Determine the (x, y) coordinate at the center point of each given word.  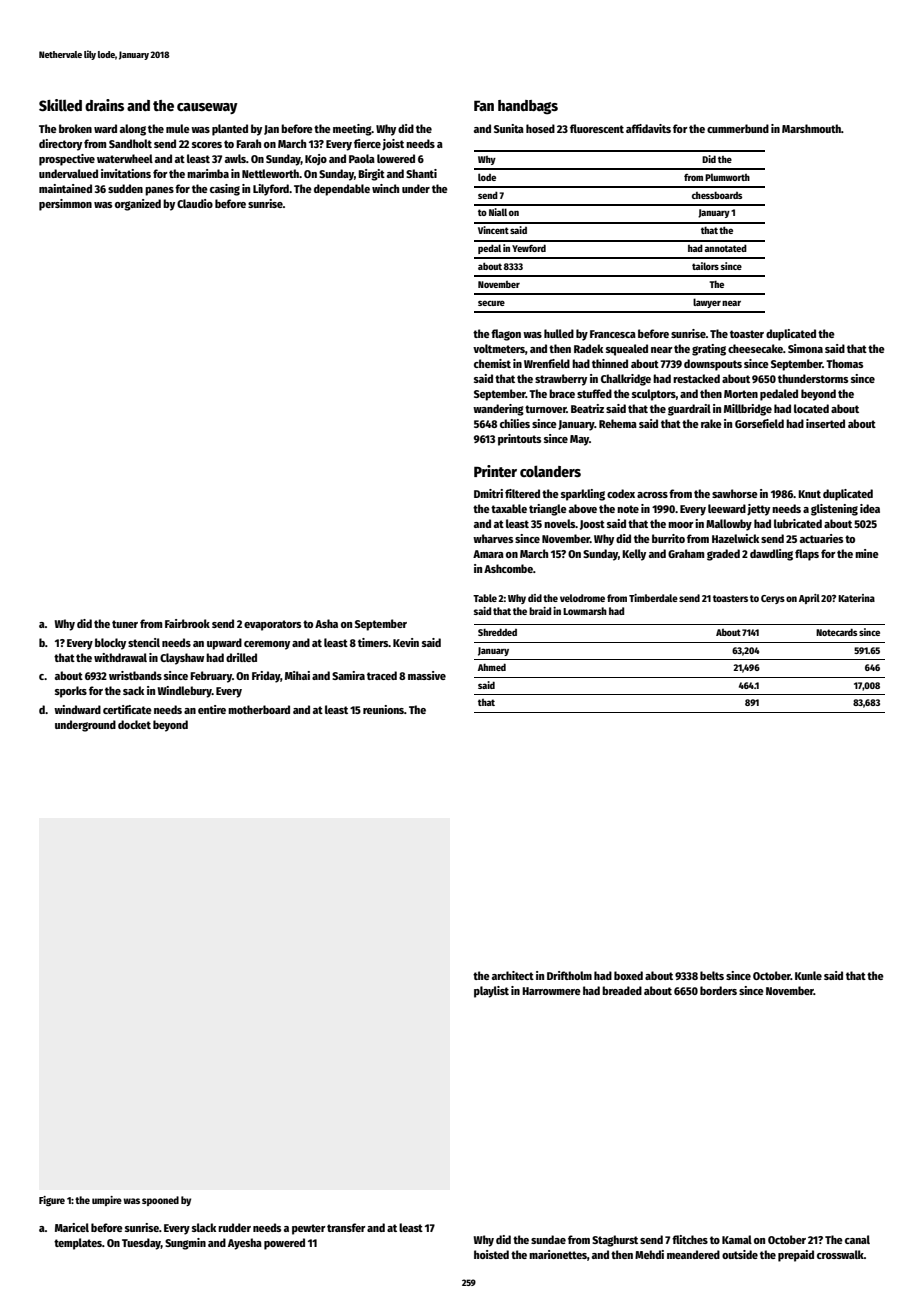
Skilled (60, 105)
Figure (52, 1201)
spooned (160, 1201)
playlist (491, 992)
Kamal (737, 1239)
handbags (528, 107)
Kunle (808, 975)
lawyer (707, 303)
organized (138, 205)
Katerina (856, 598)
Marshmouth (811, 128)
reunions (383, 709)
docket (134, 724)
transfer (346, 1227)
